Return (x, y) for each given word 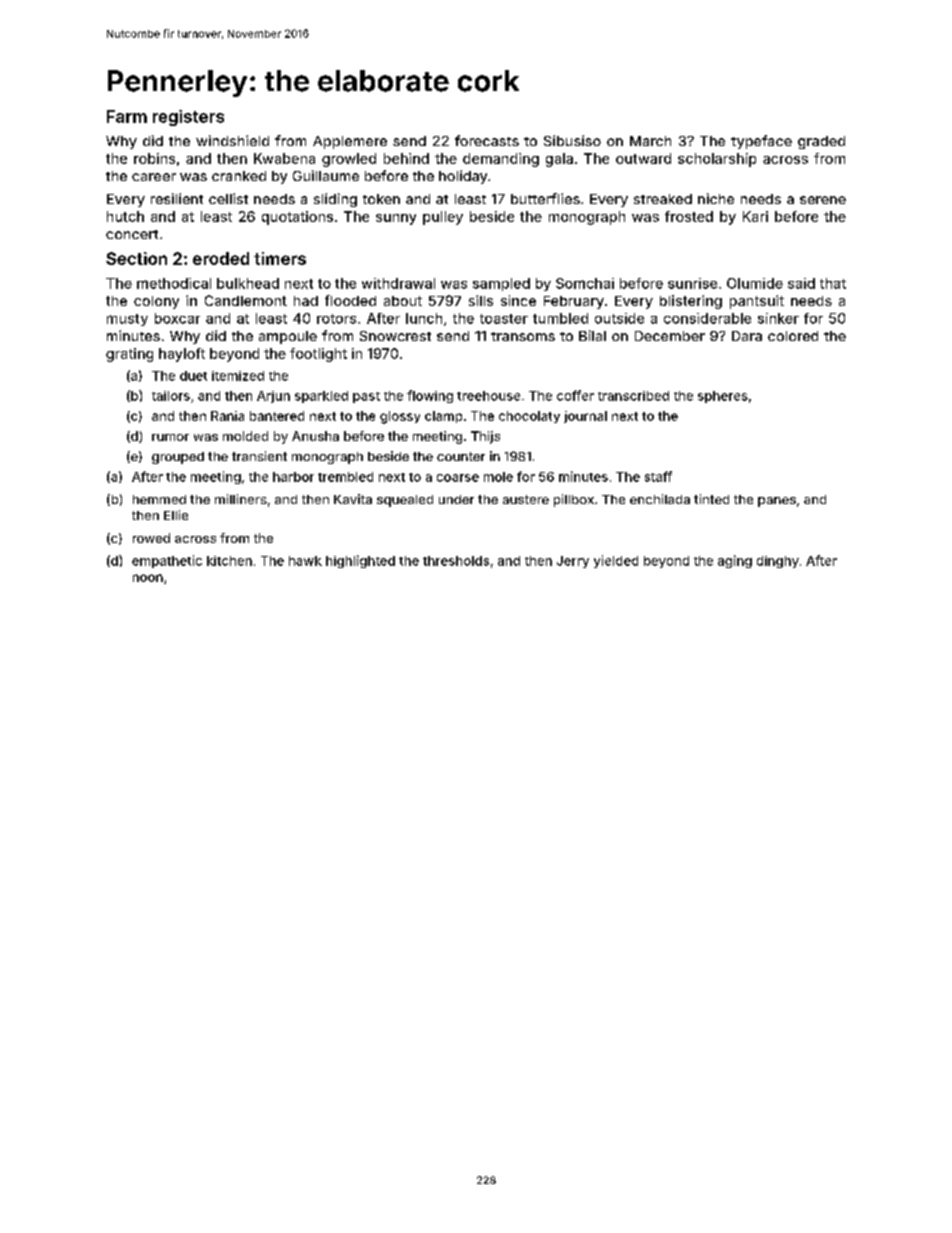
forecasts (487, 140)
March (650, 141)
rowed (151, 538)
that (833, 283)
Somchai (585, 283)
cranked (239, 176)
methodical (174, 283)
